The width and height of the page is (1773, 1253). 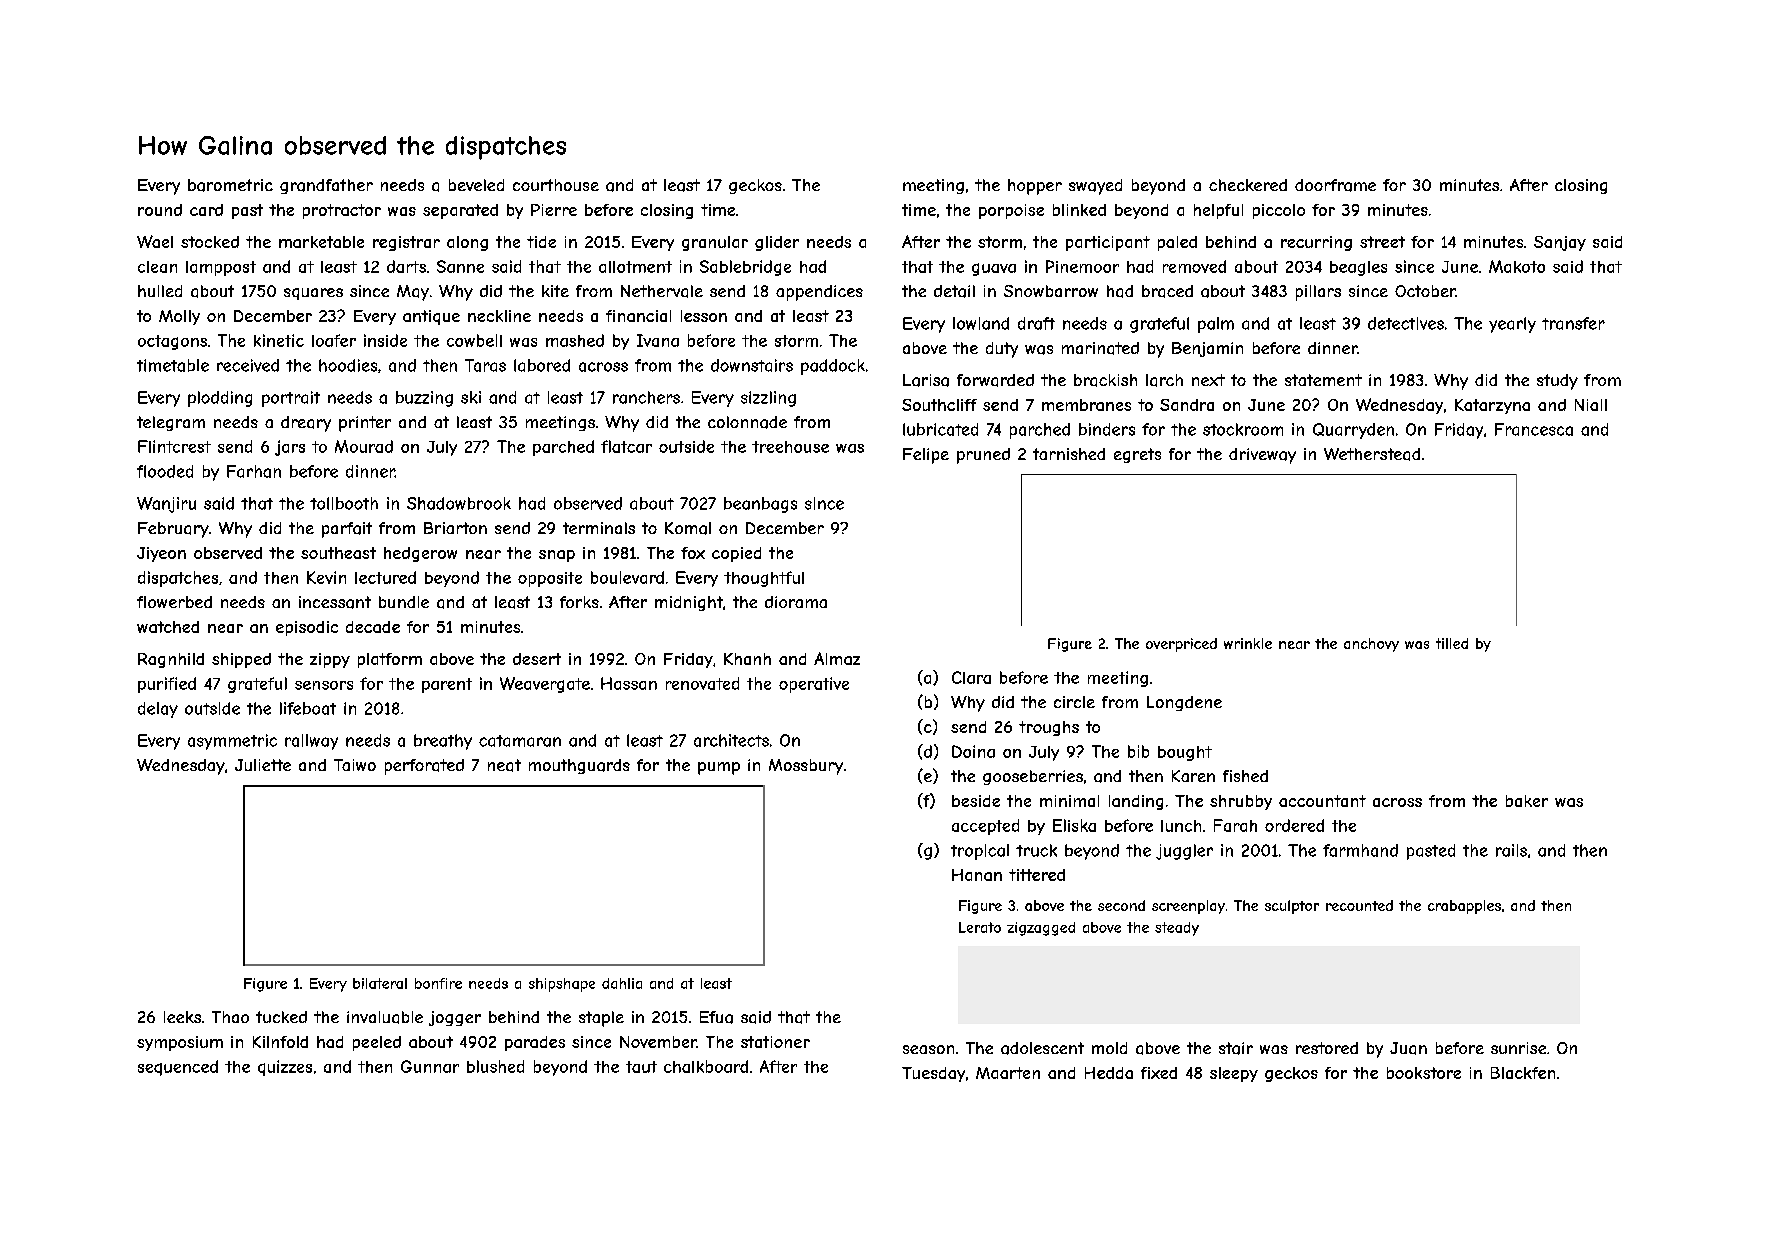 What do you see at coordinates (160, 291) in the page?
I see `hulled` at bounding box center [160, 291].
